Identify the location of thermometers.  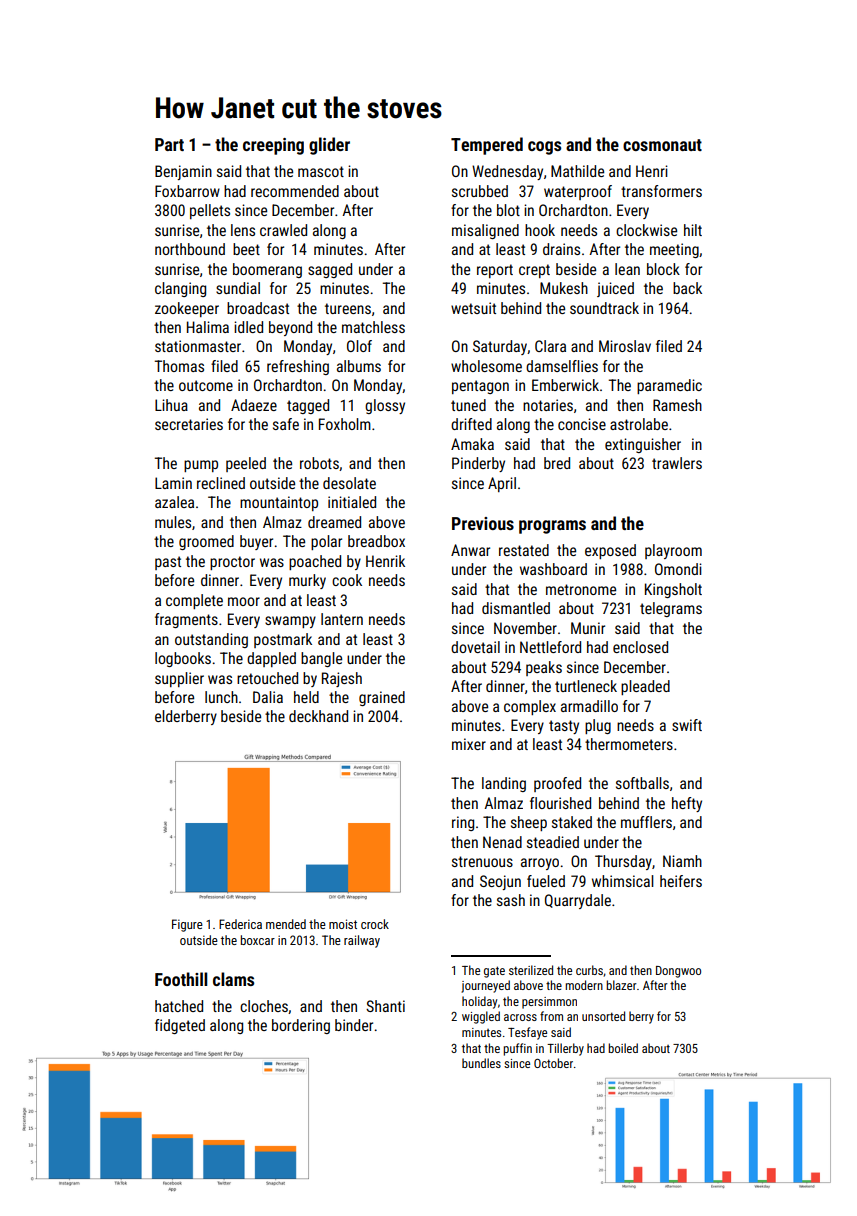
(629, 744).
